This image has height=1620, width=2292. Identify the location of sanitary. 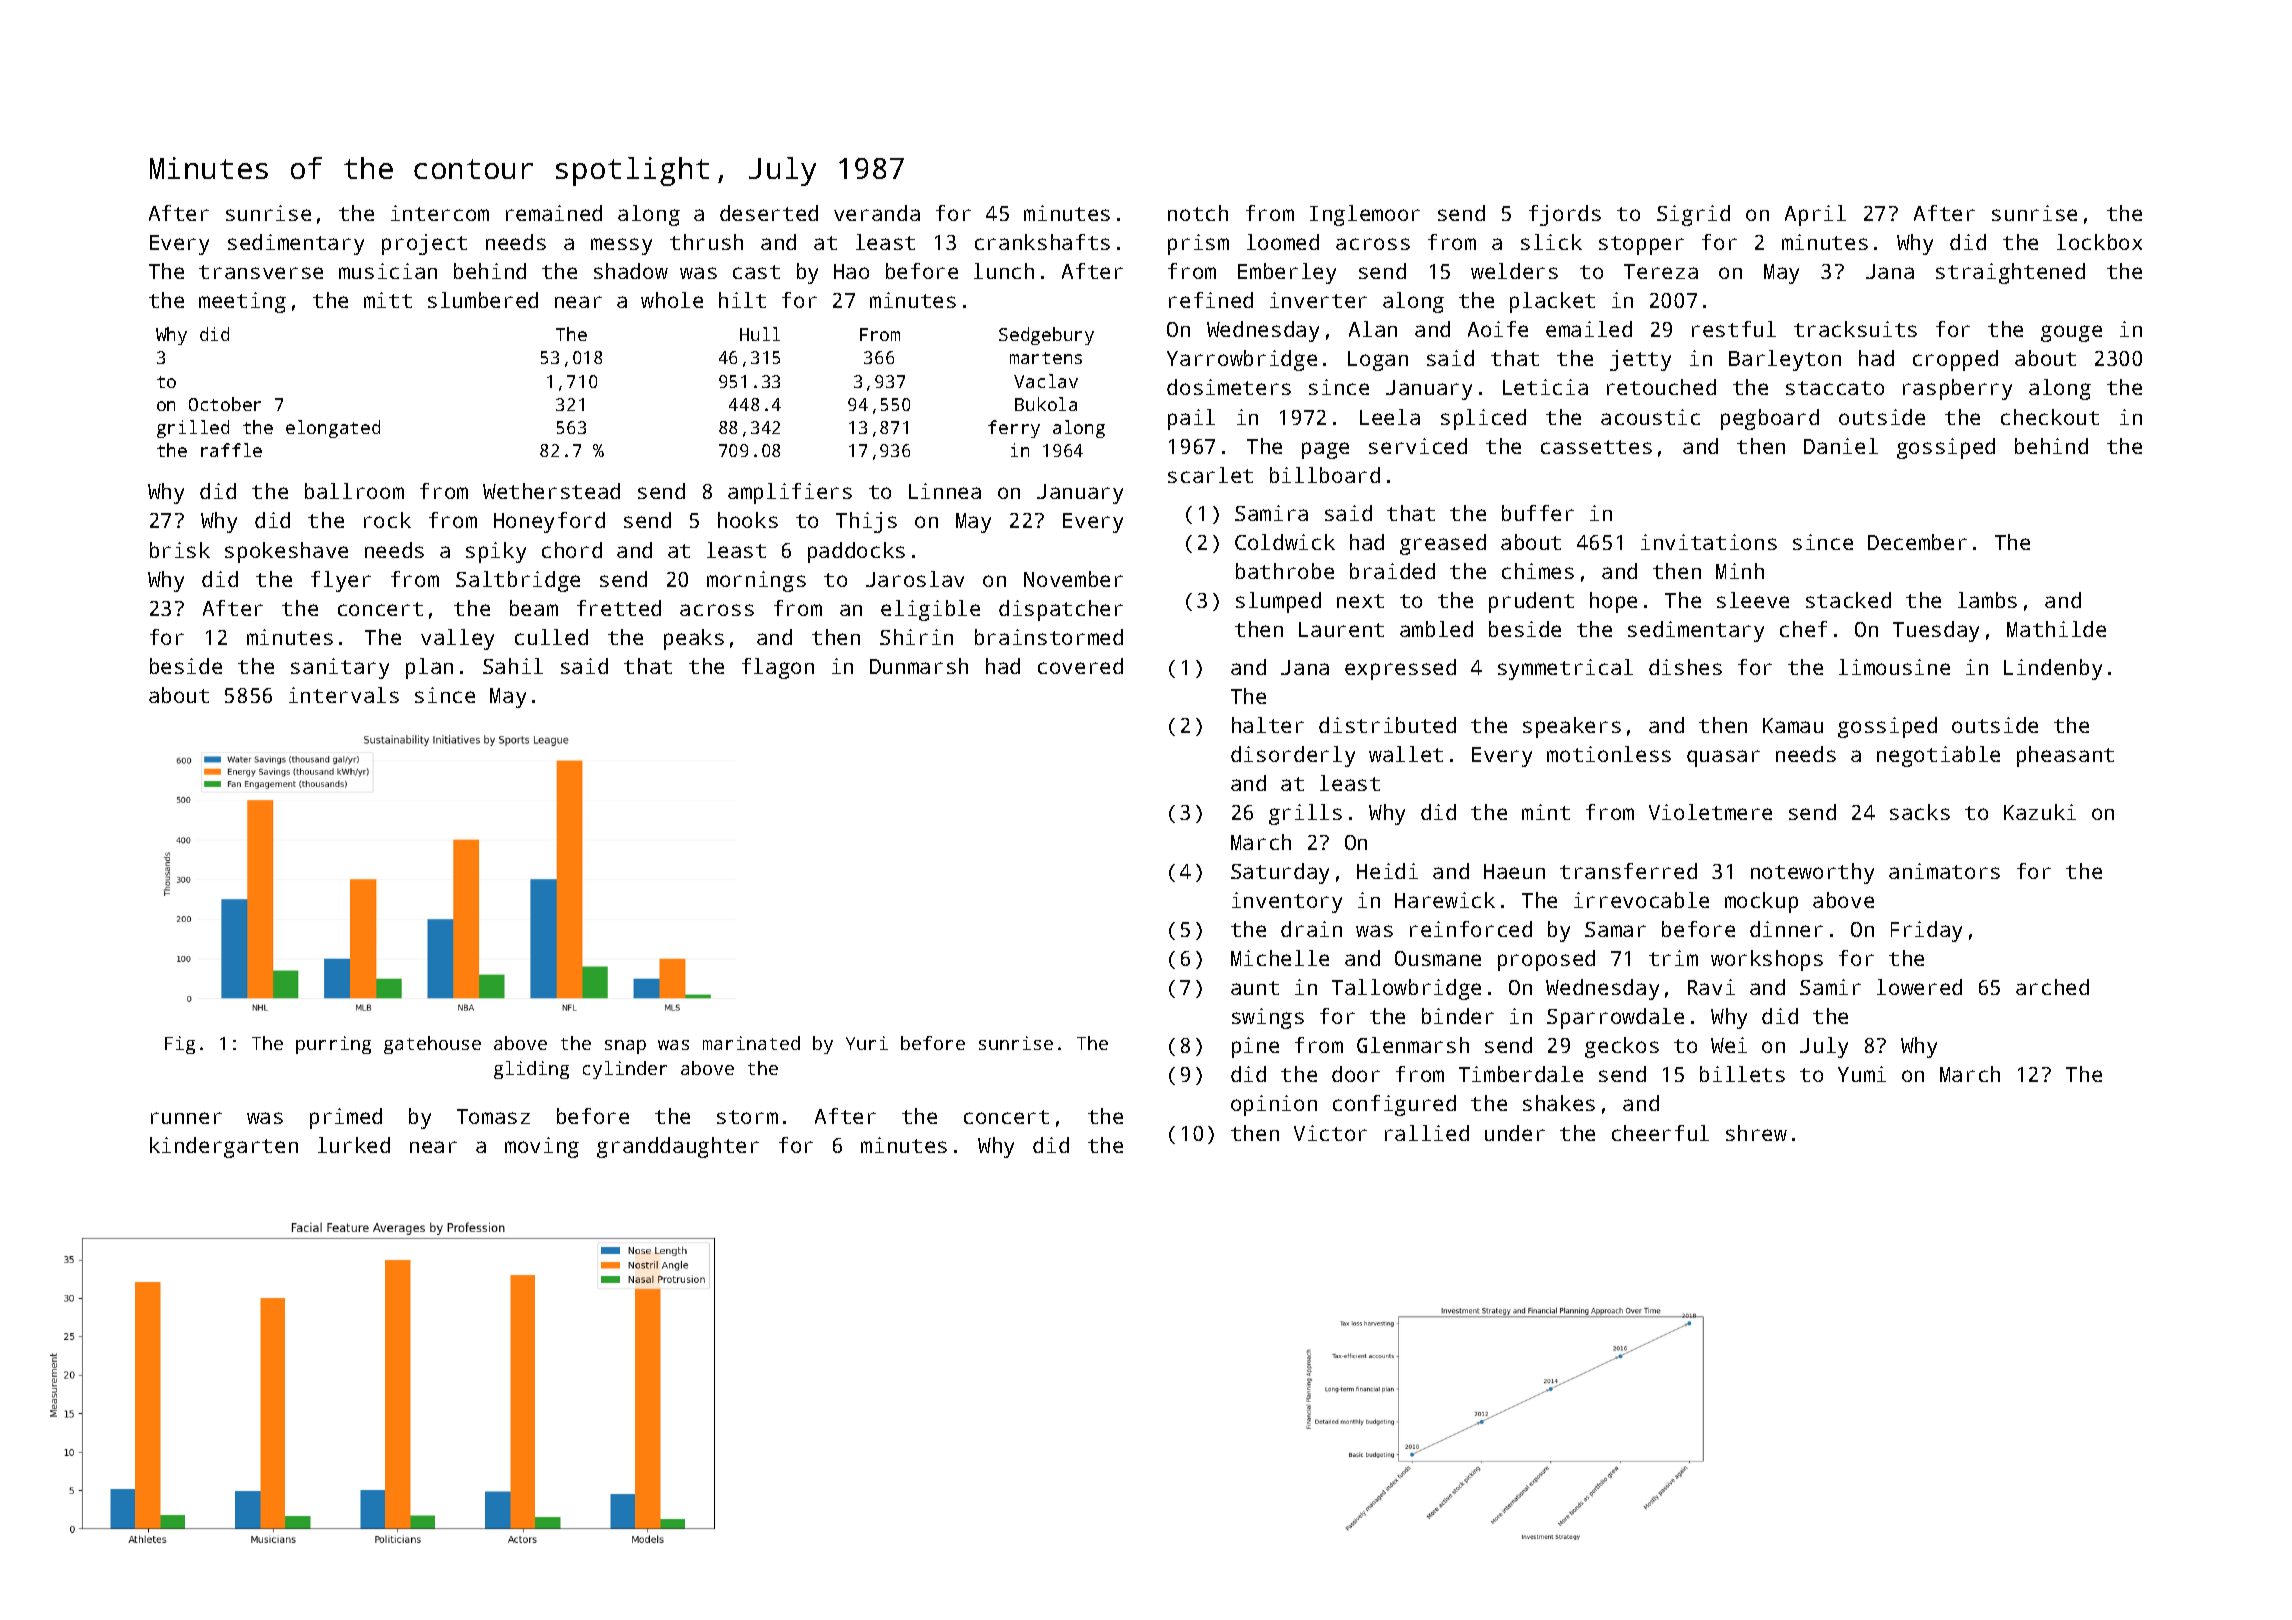
(340, 668).
